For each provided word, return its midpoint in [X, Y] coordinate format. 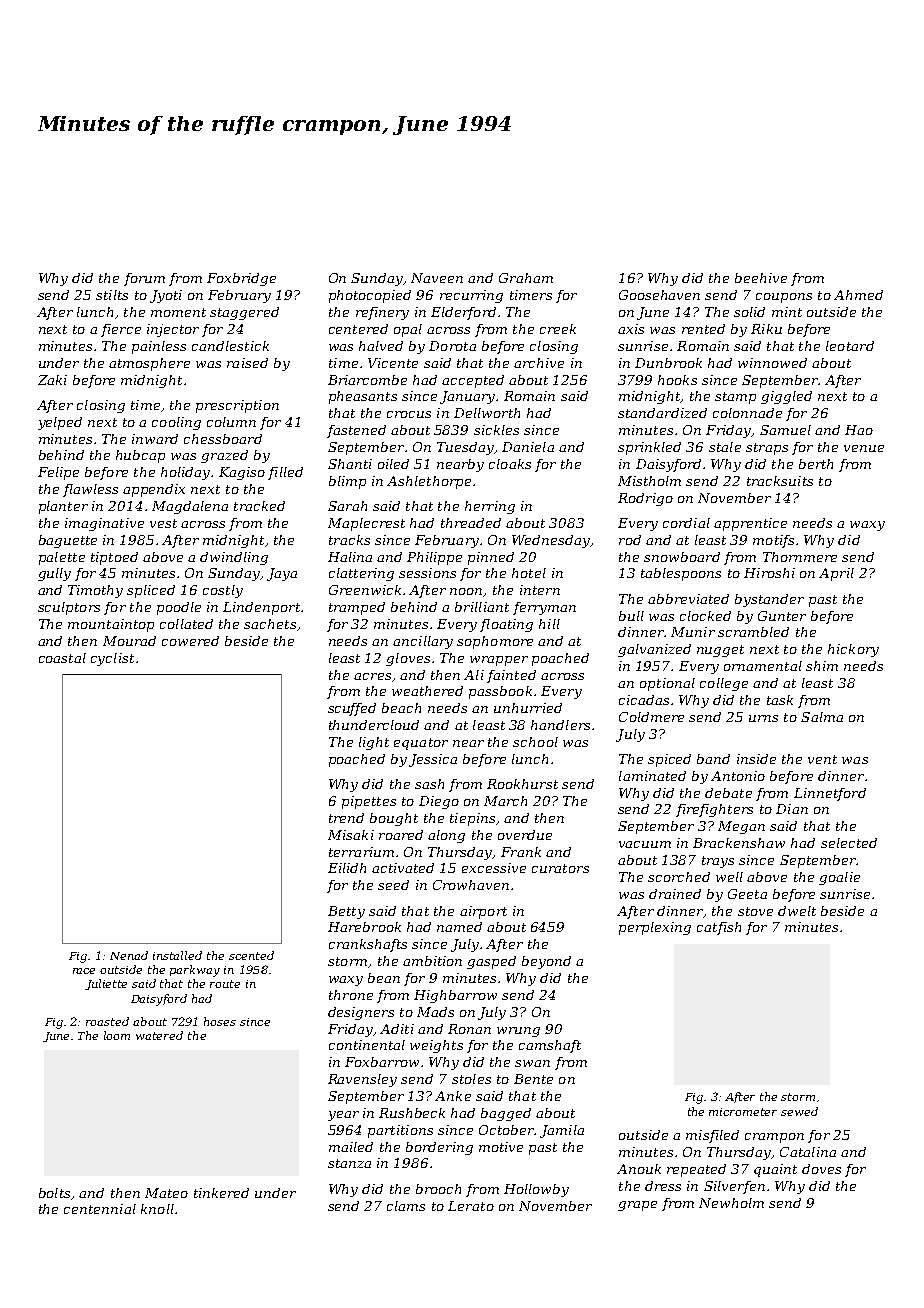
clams [406, 1206]
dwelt [797, 911]
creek [558, 329]
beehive [761, 278]
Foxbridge [241, 279]
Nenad [129, 955]
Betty [346, 912]
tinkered [221, 1193]
